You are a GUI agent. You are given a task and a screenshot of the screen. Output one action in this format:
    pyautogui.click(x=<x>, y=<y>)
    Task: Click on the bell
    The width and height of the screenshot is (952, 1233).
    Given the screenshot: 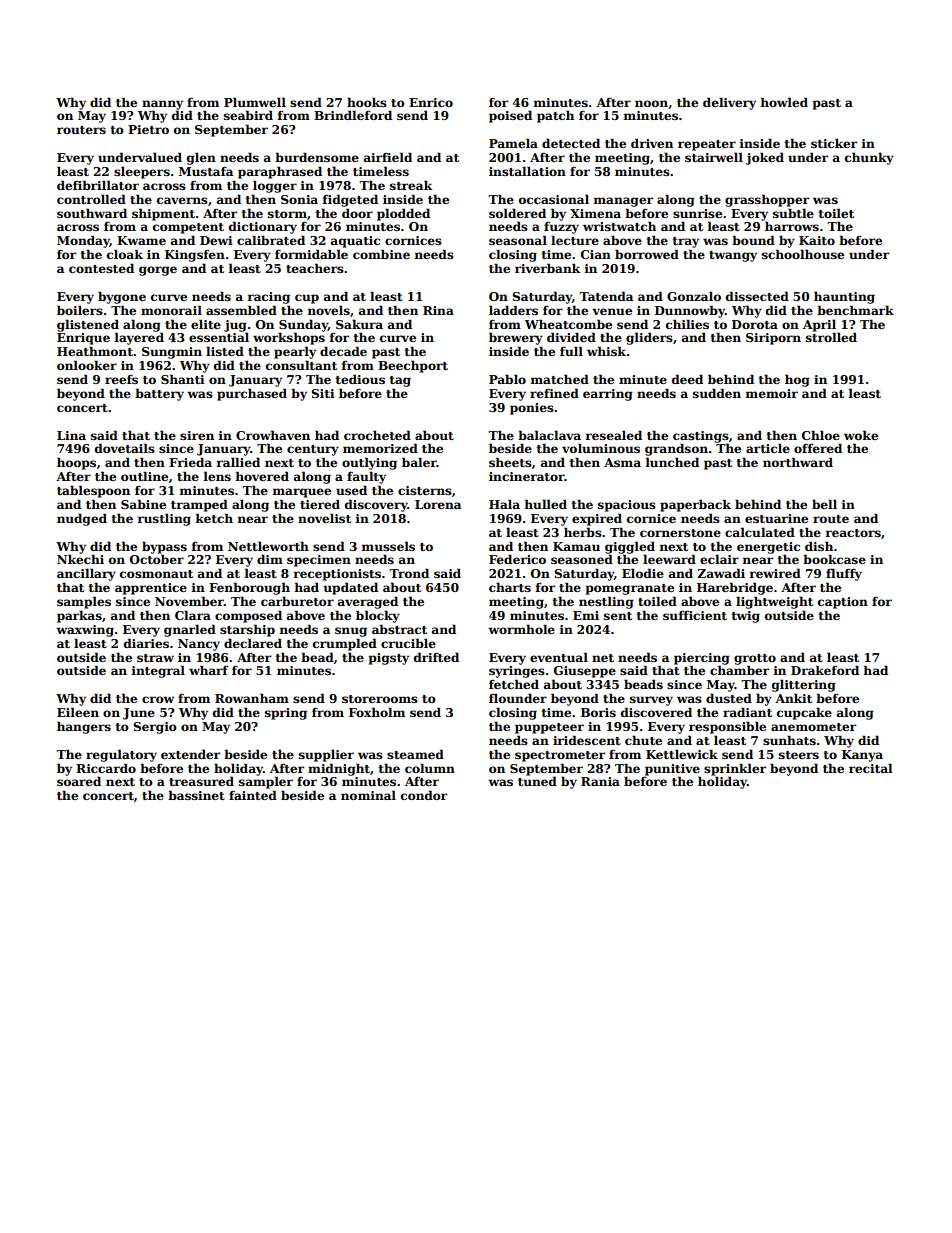 What is the action you would take?
    pyautogui.click(x=824, y=504)
